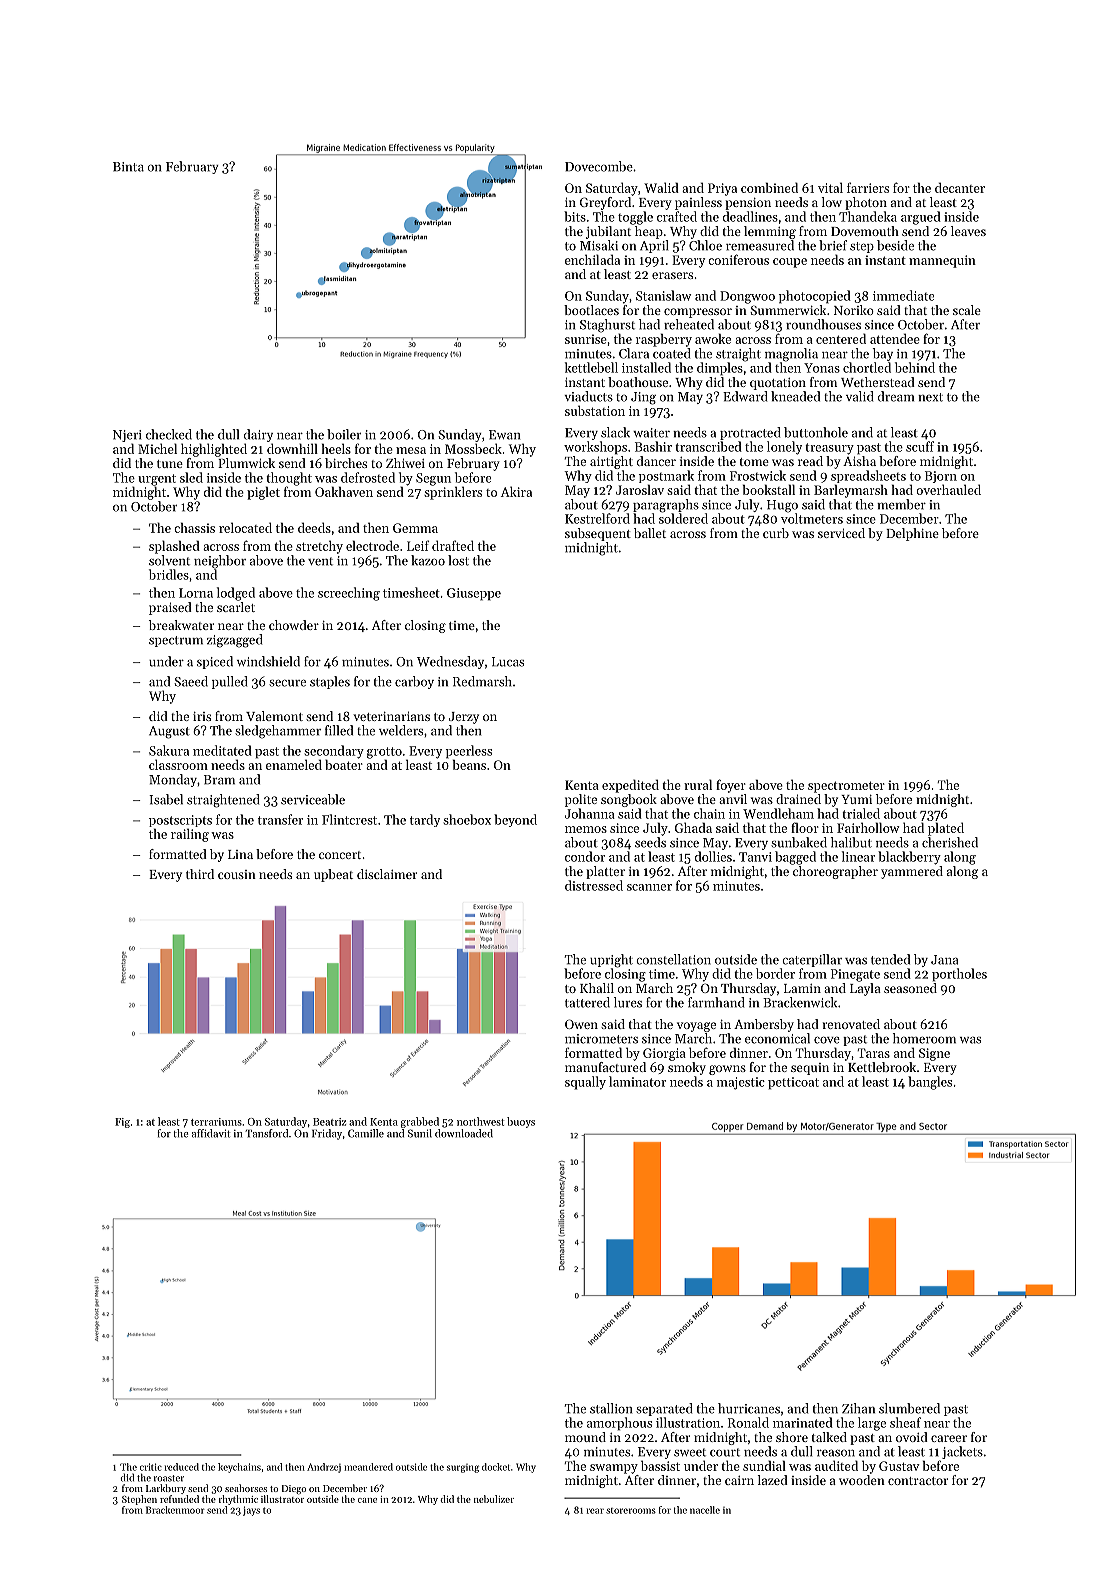 The image size is (1102, 1596). What do you see at coordinates (515, 820) in the screenshot?
I see `beyond` at bounding box center [515, 820].
